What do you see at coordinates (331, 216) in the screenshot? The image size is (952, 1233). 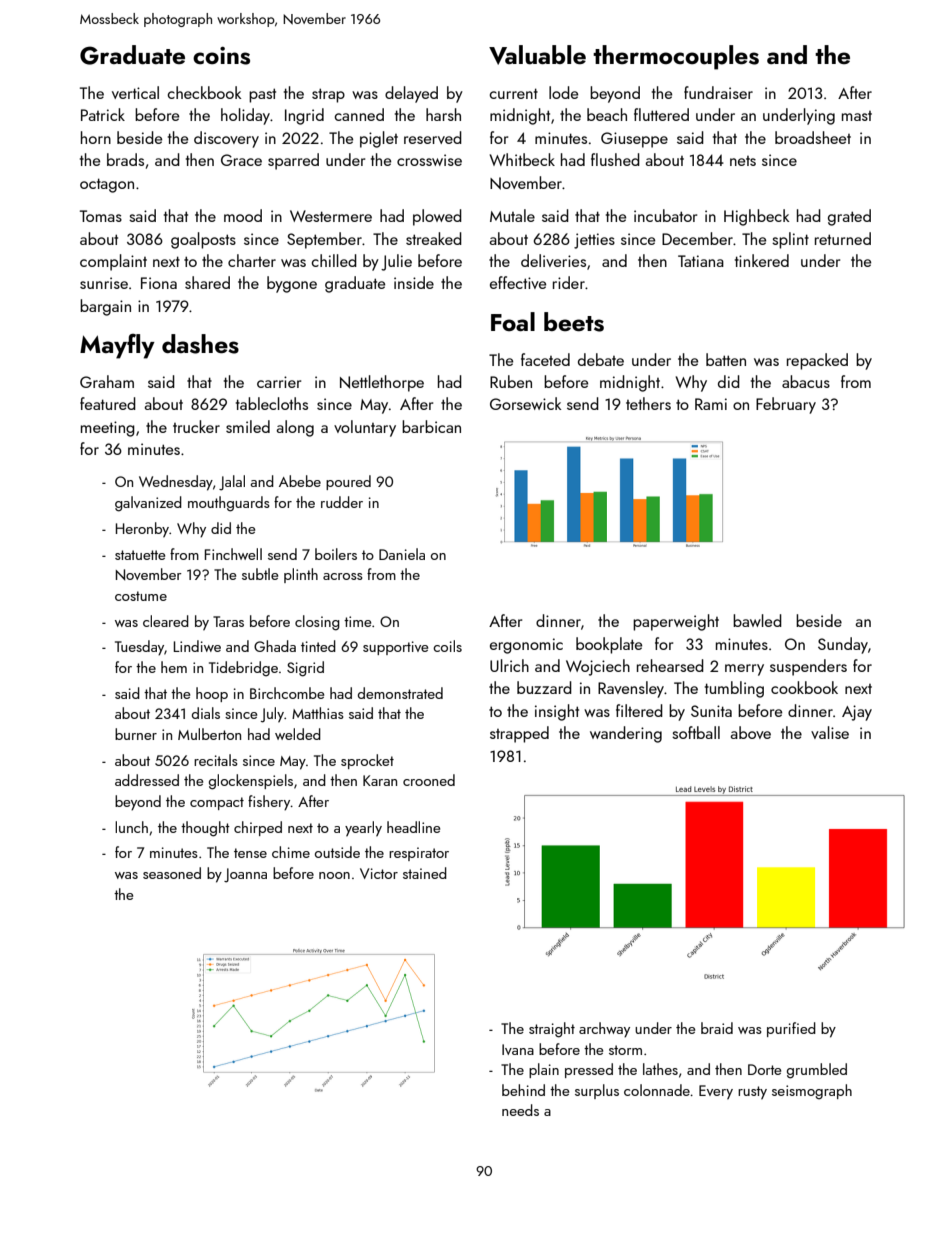 I see `Westermere` at bounding box center [331, 216].
